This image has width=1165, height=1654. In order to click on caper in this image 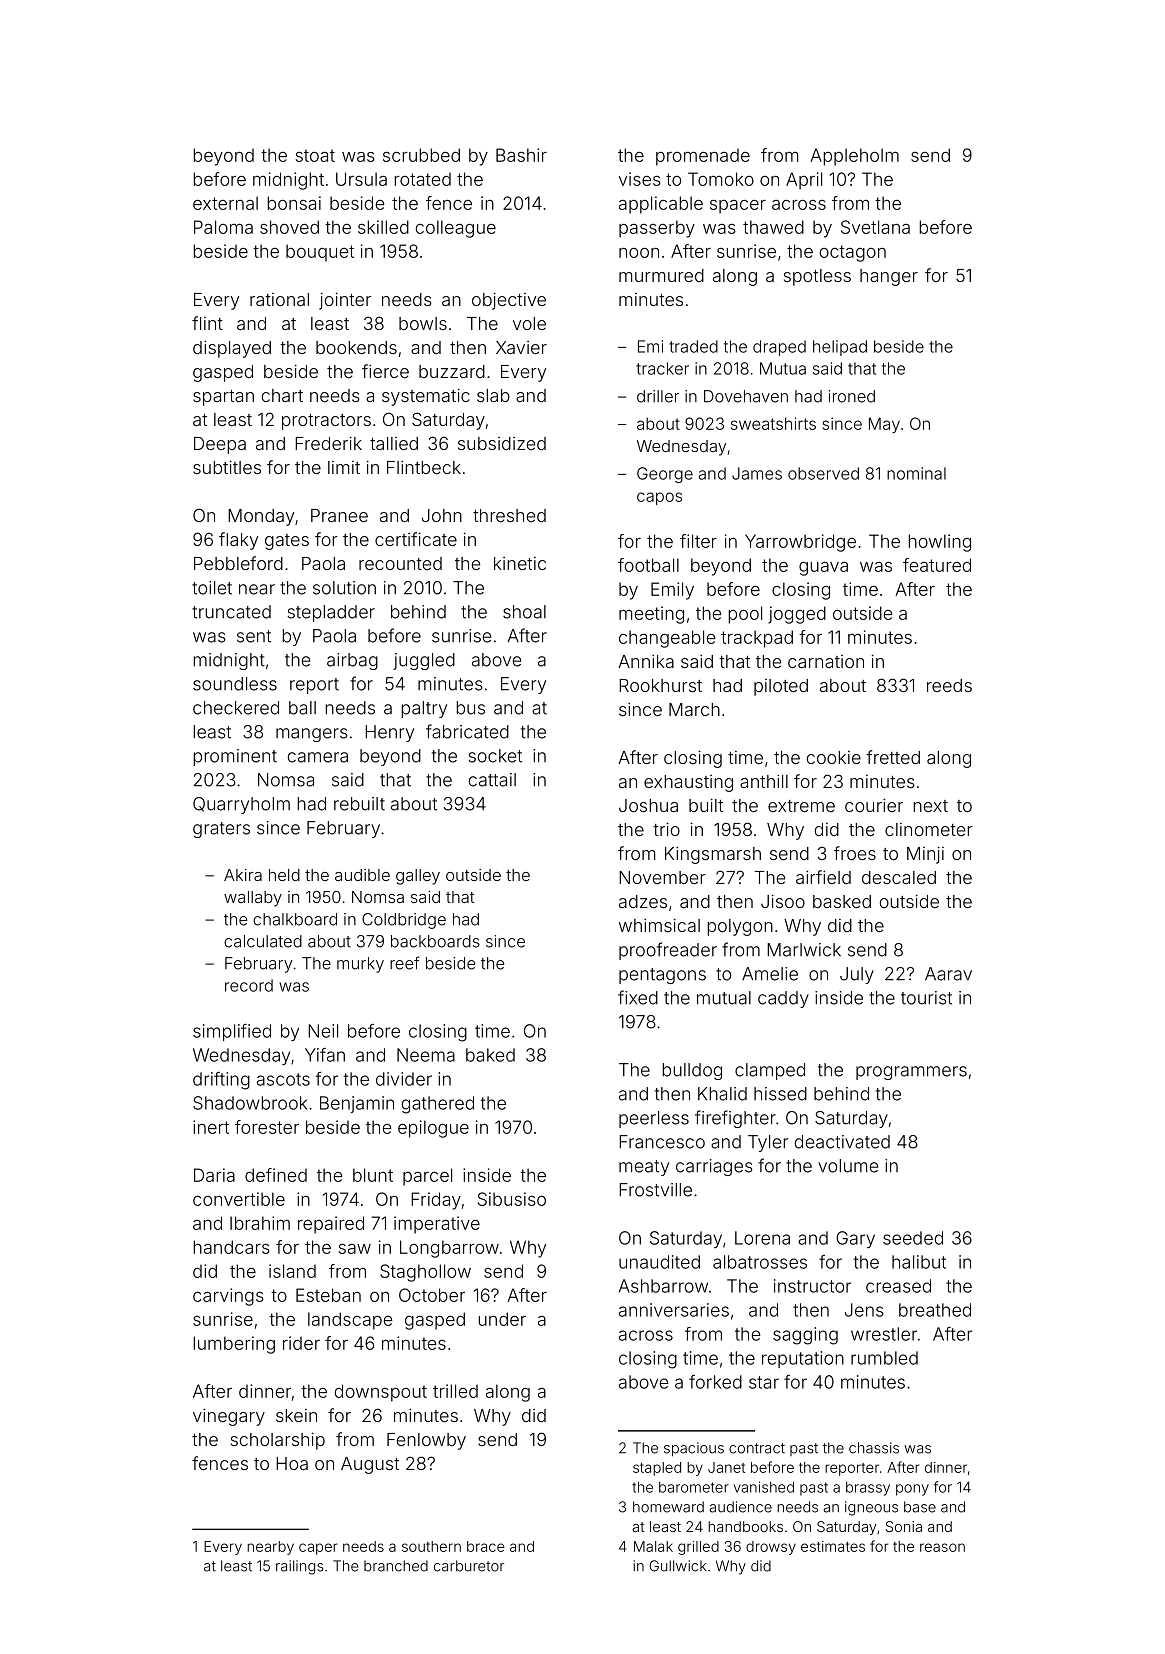, I will do `click(318, 1549)`.
